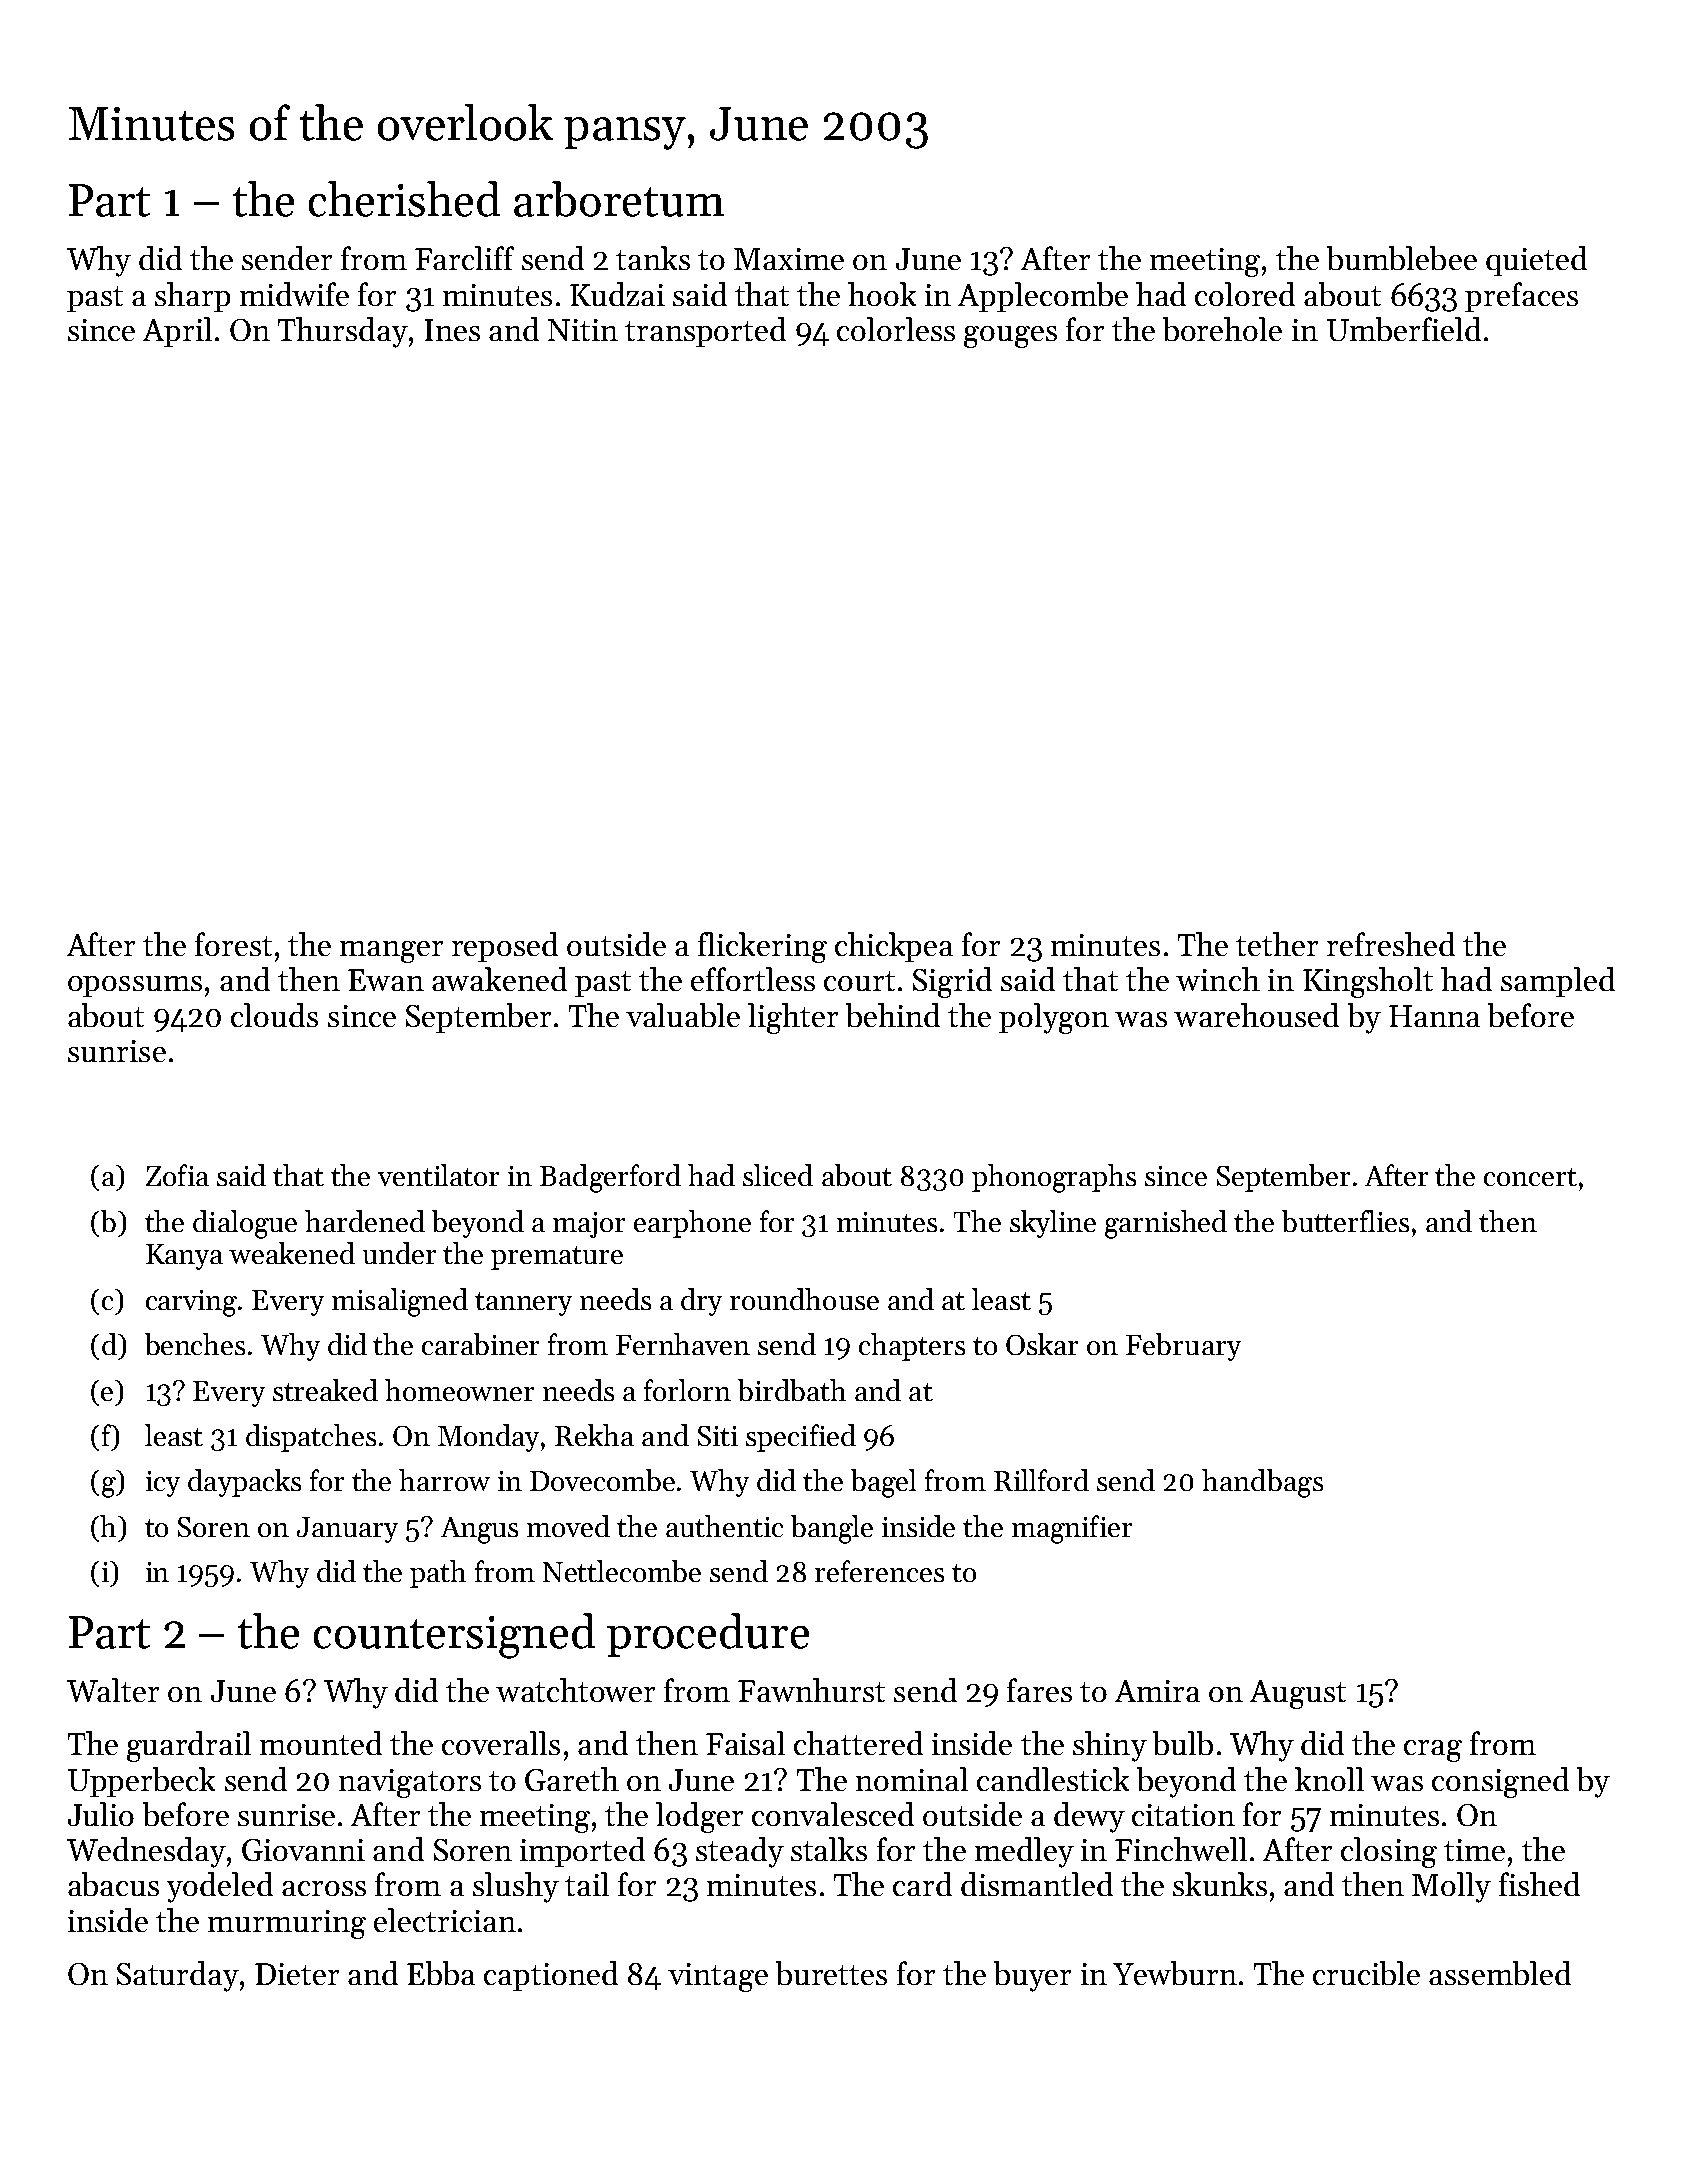  I want to click on gouges, so click(1010, 337).
